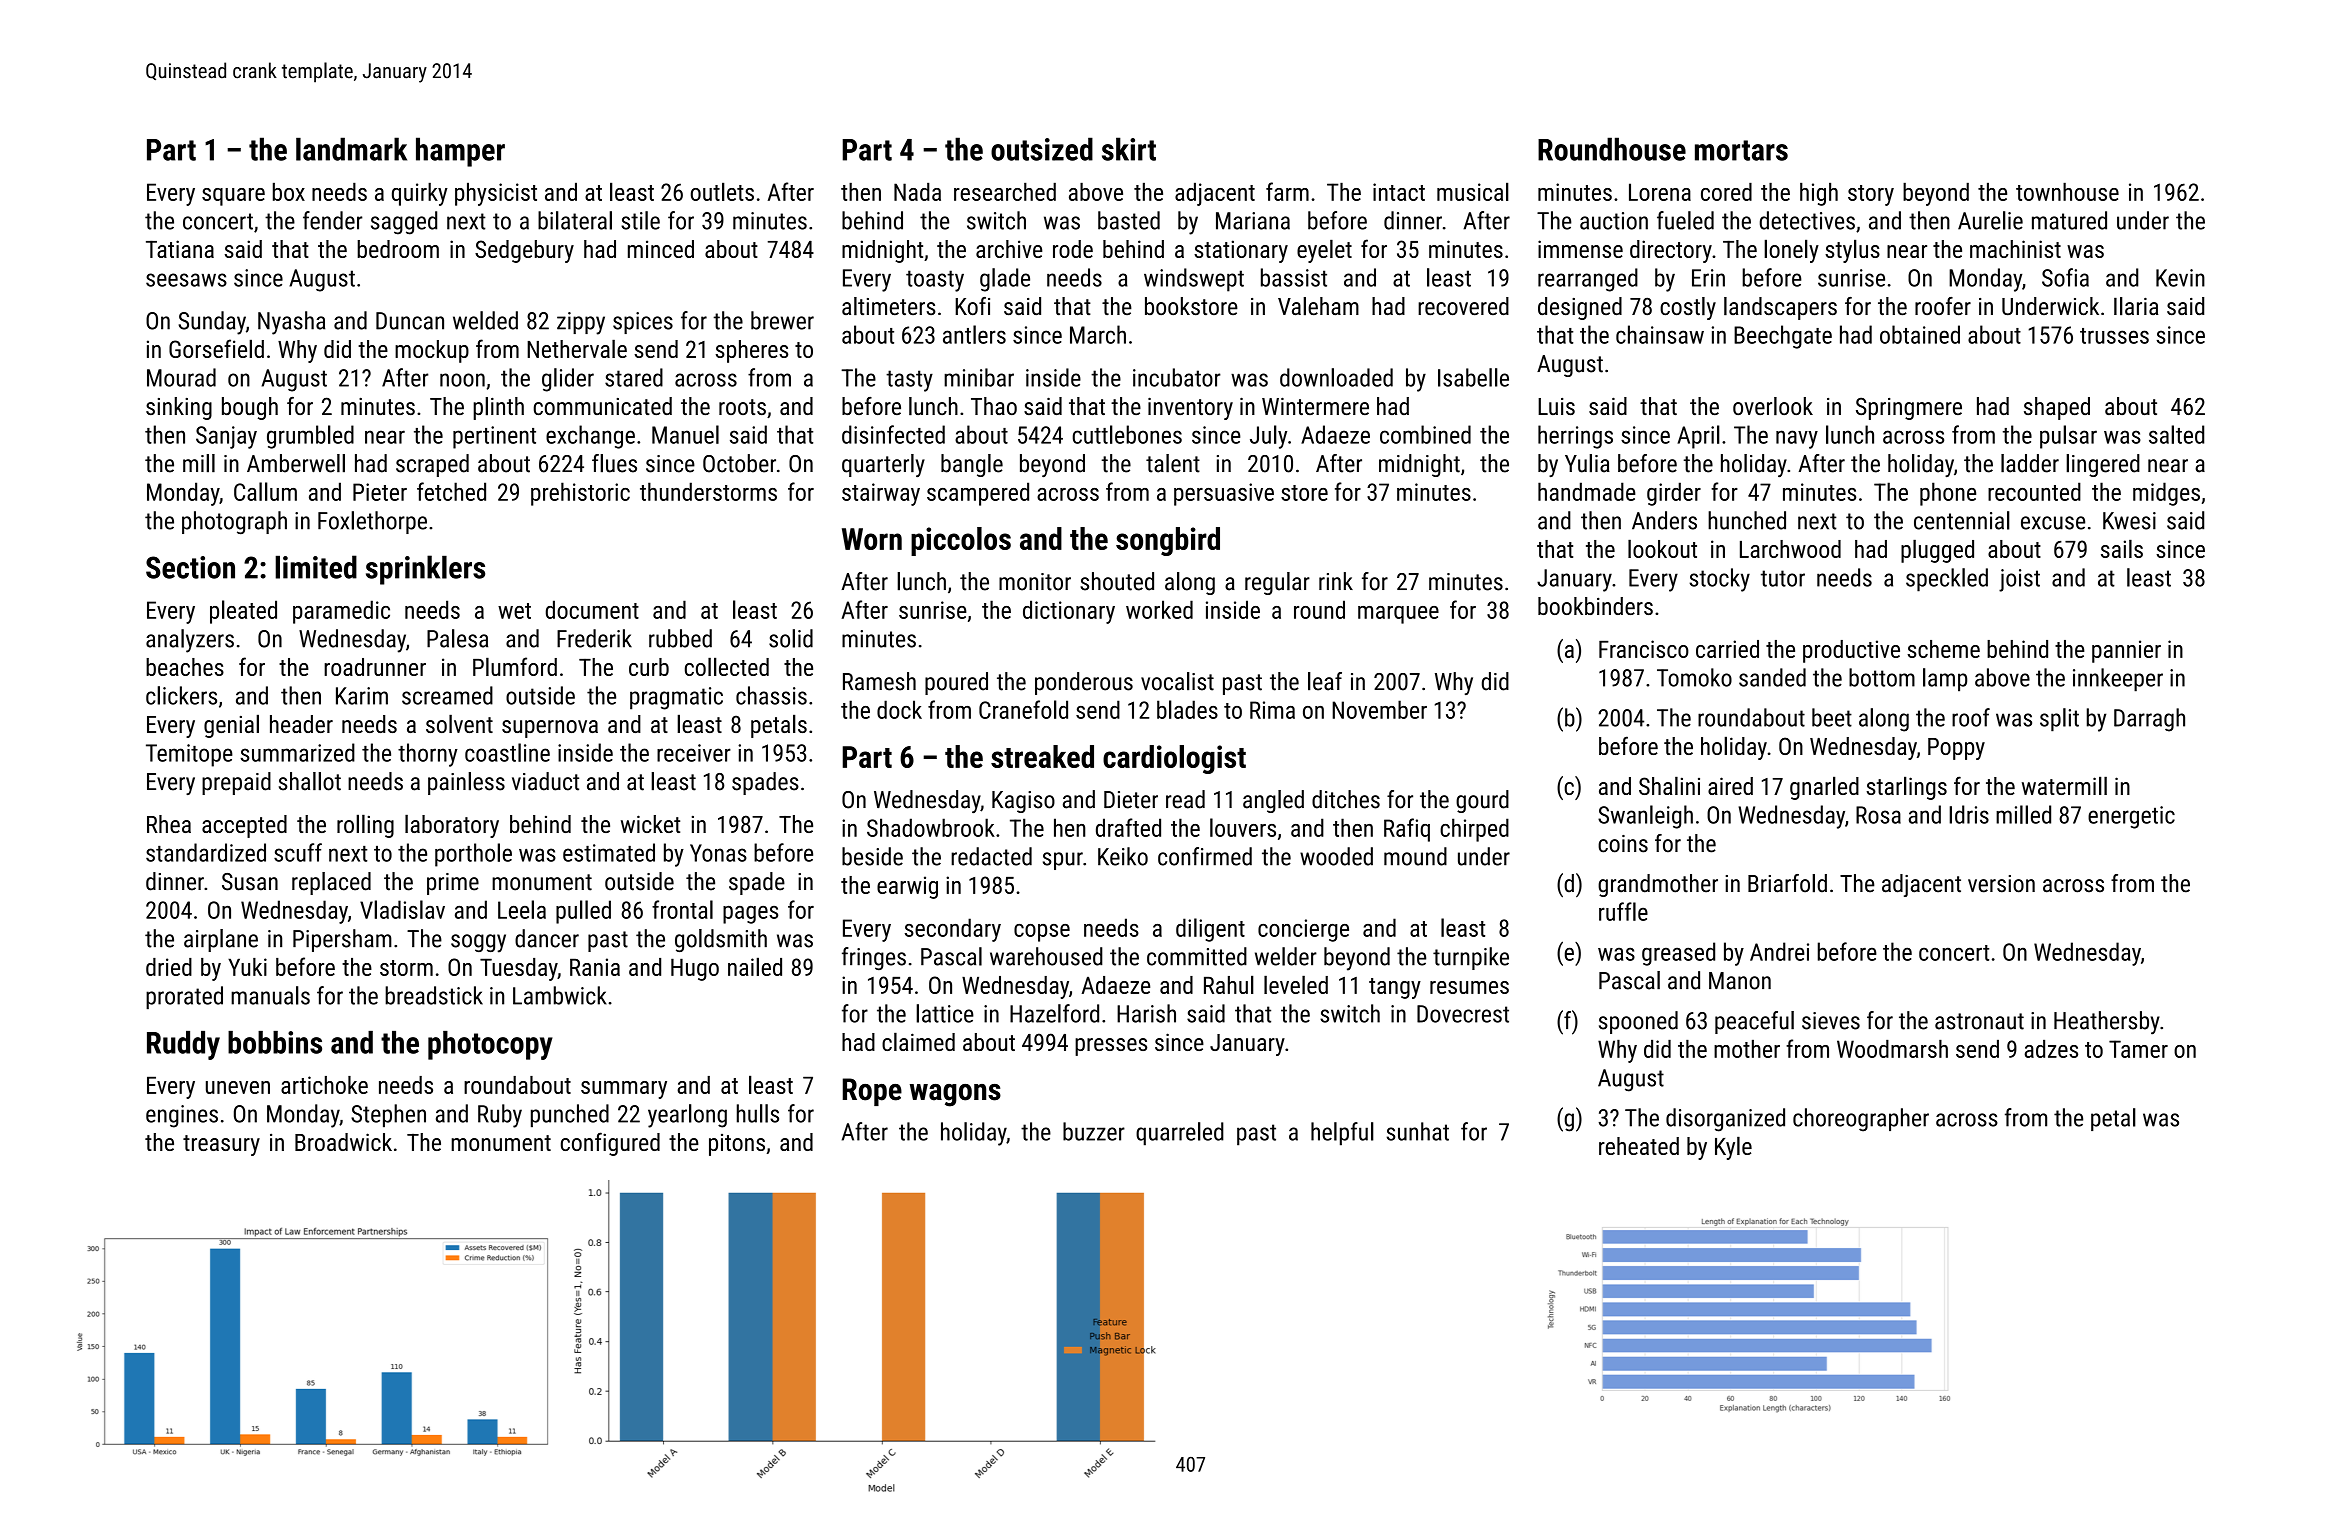 The image size is (2351, 1521). I want to click on solid, so click(791, 638).
